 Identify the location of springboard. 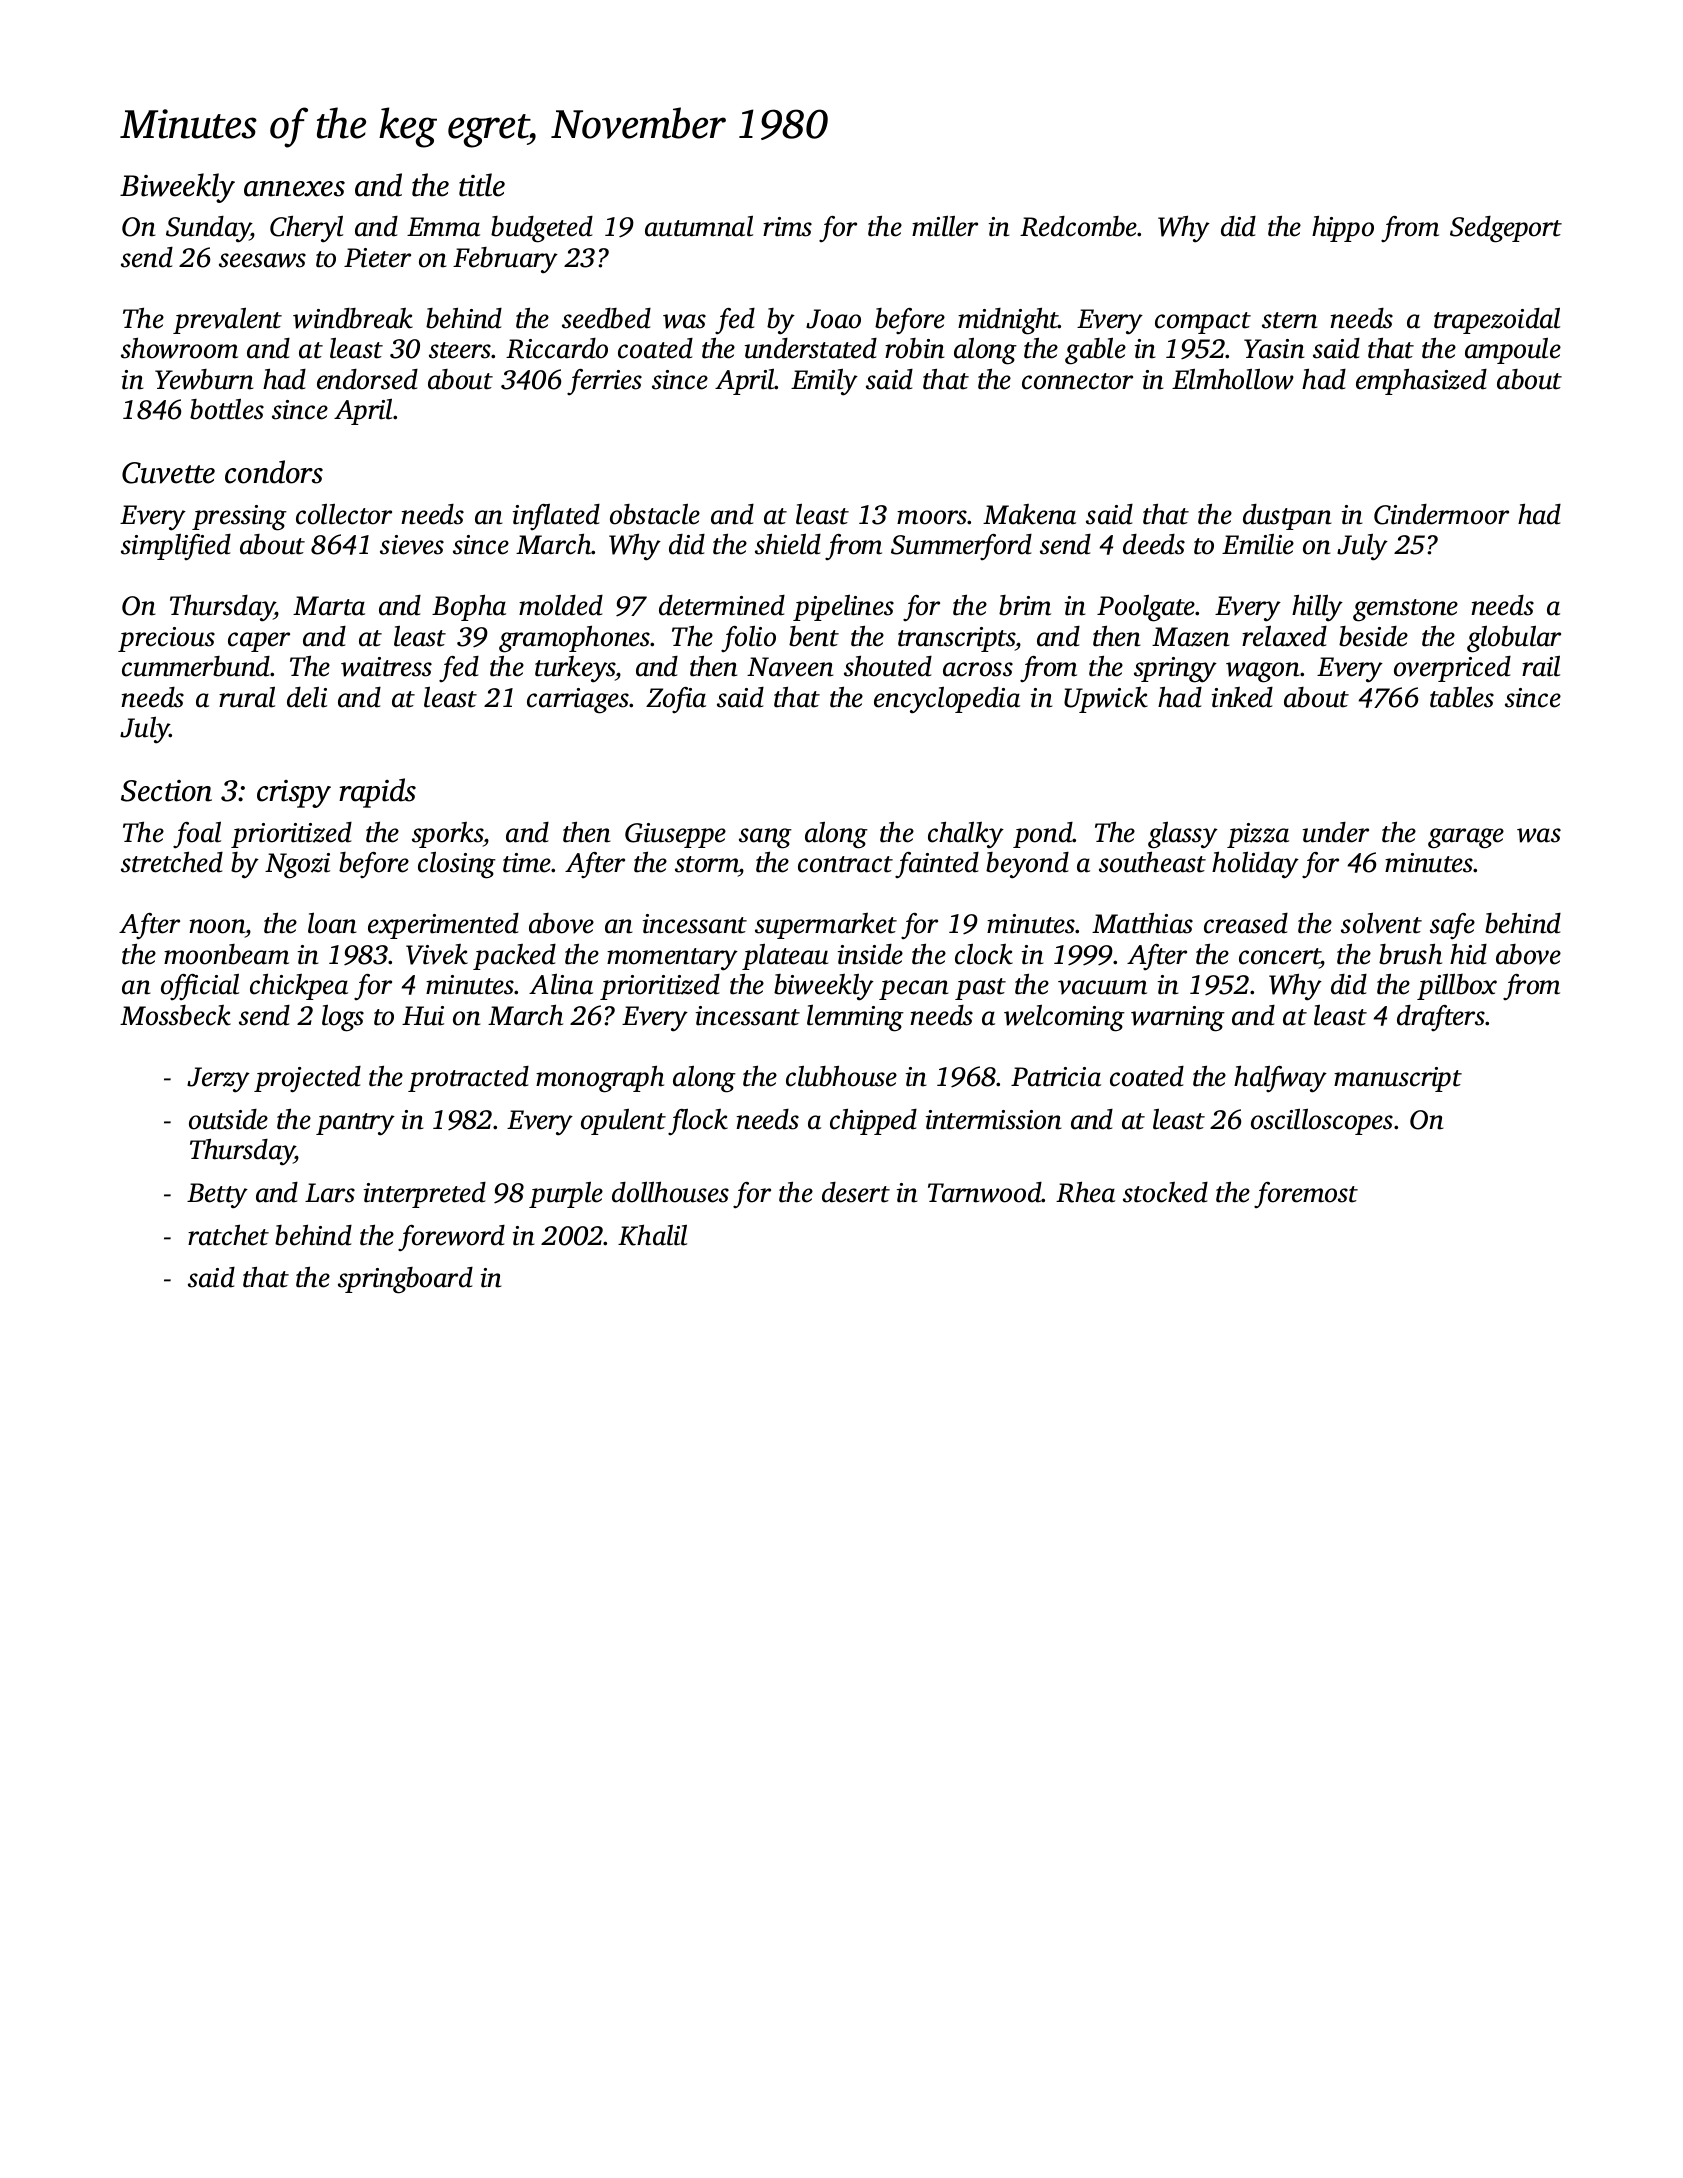
(405, 1280).
